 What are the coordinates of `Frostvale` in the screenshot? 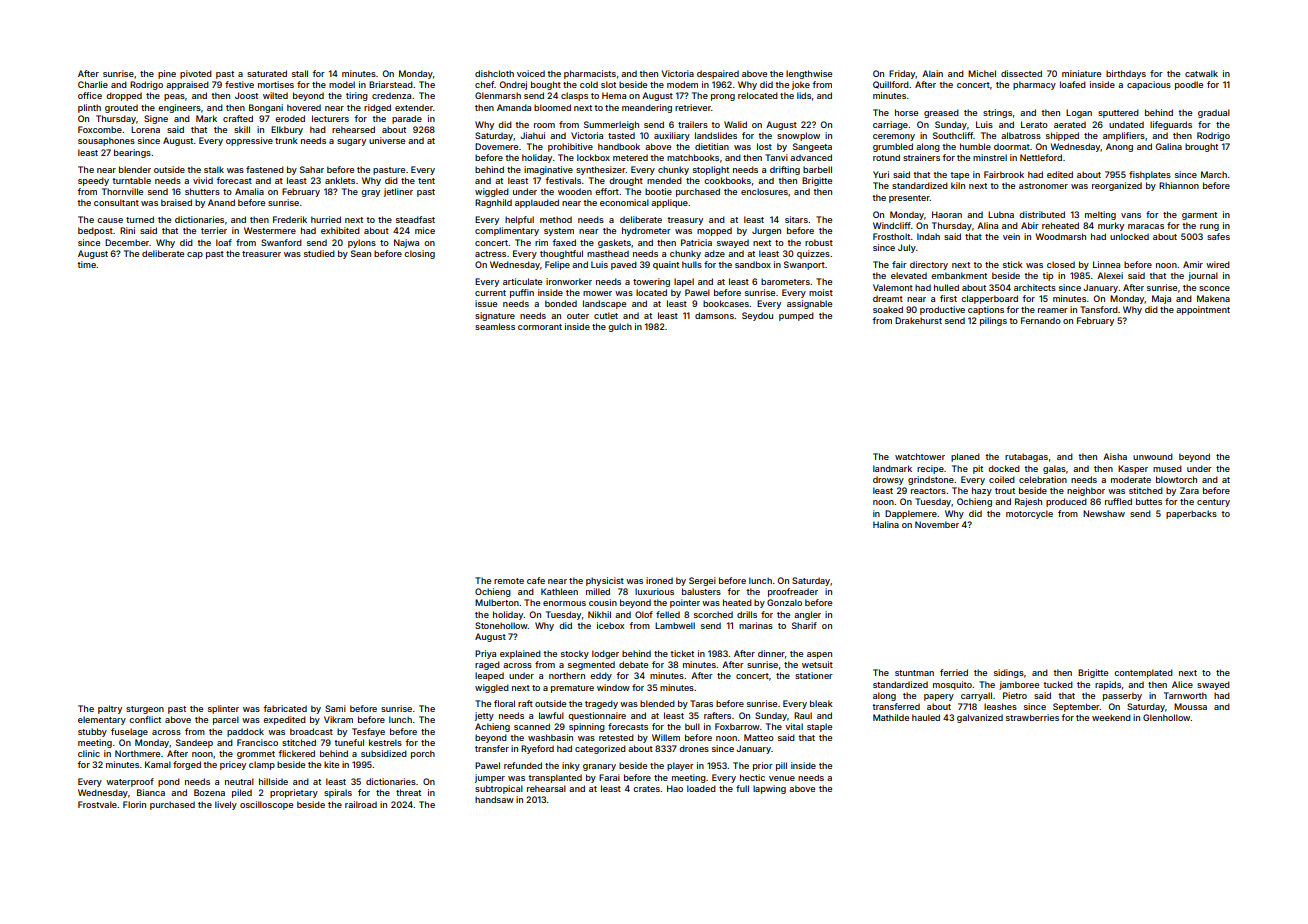 It's located at (97, 804).
